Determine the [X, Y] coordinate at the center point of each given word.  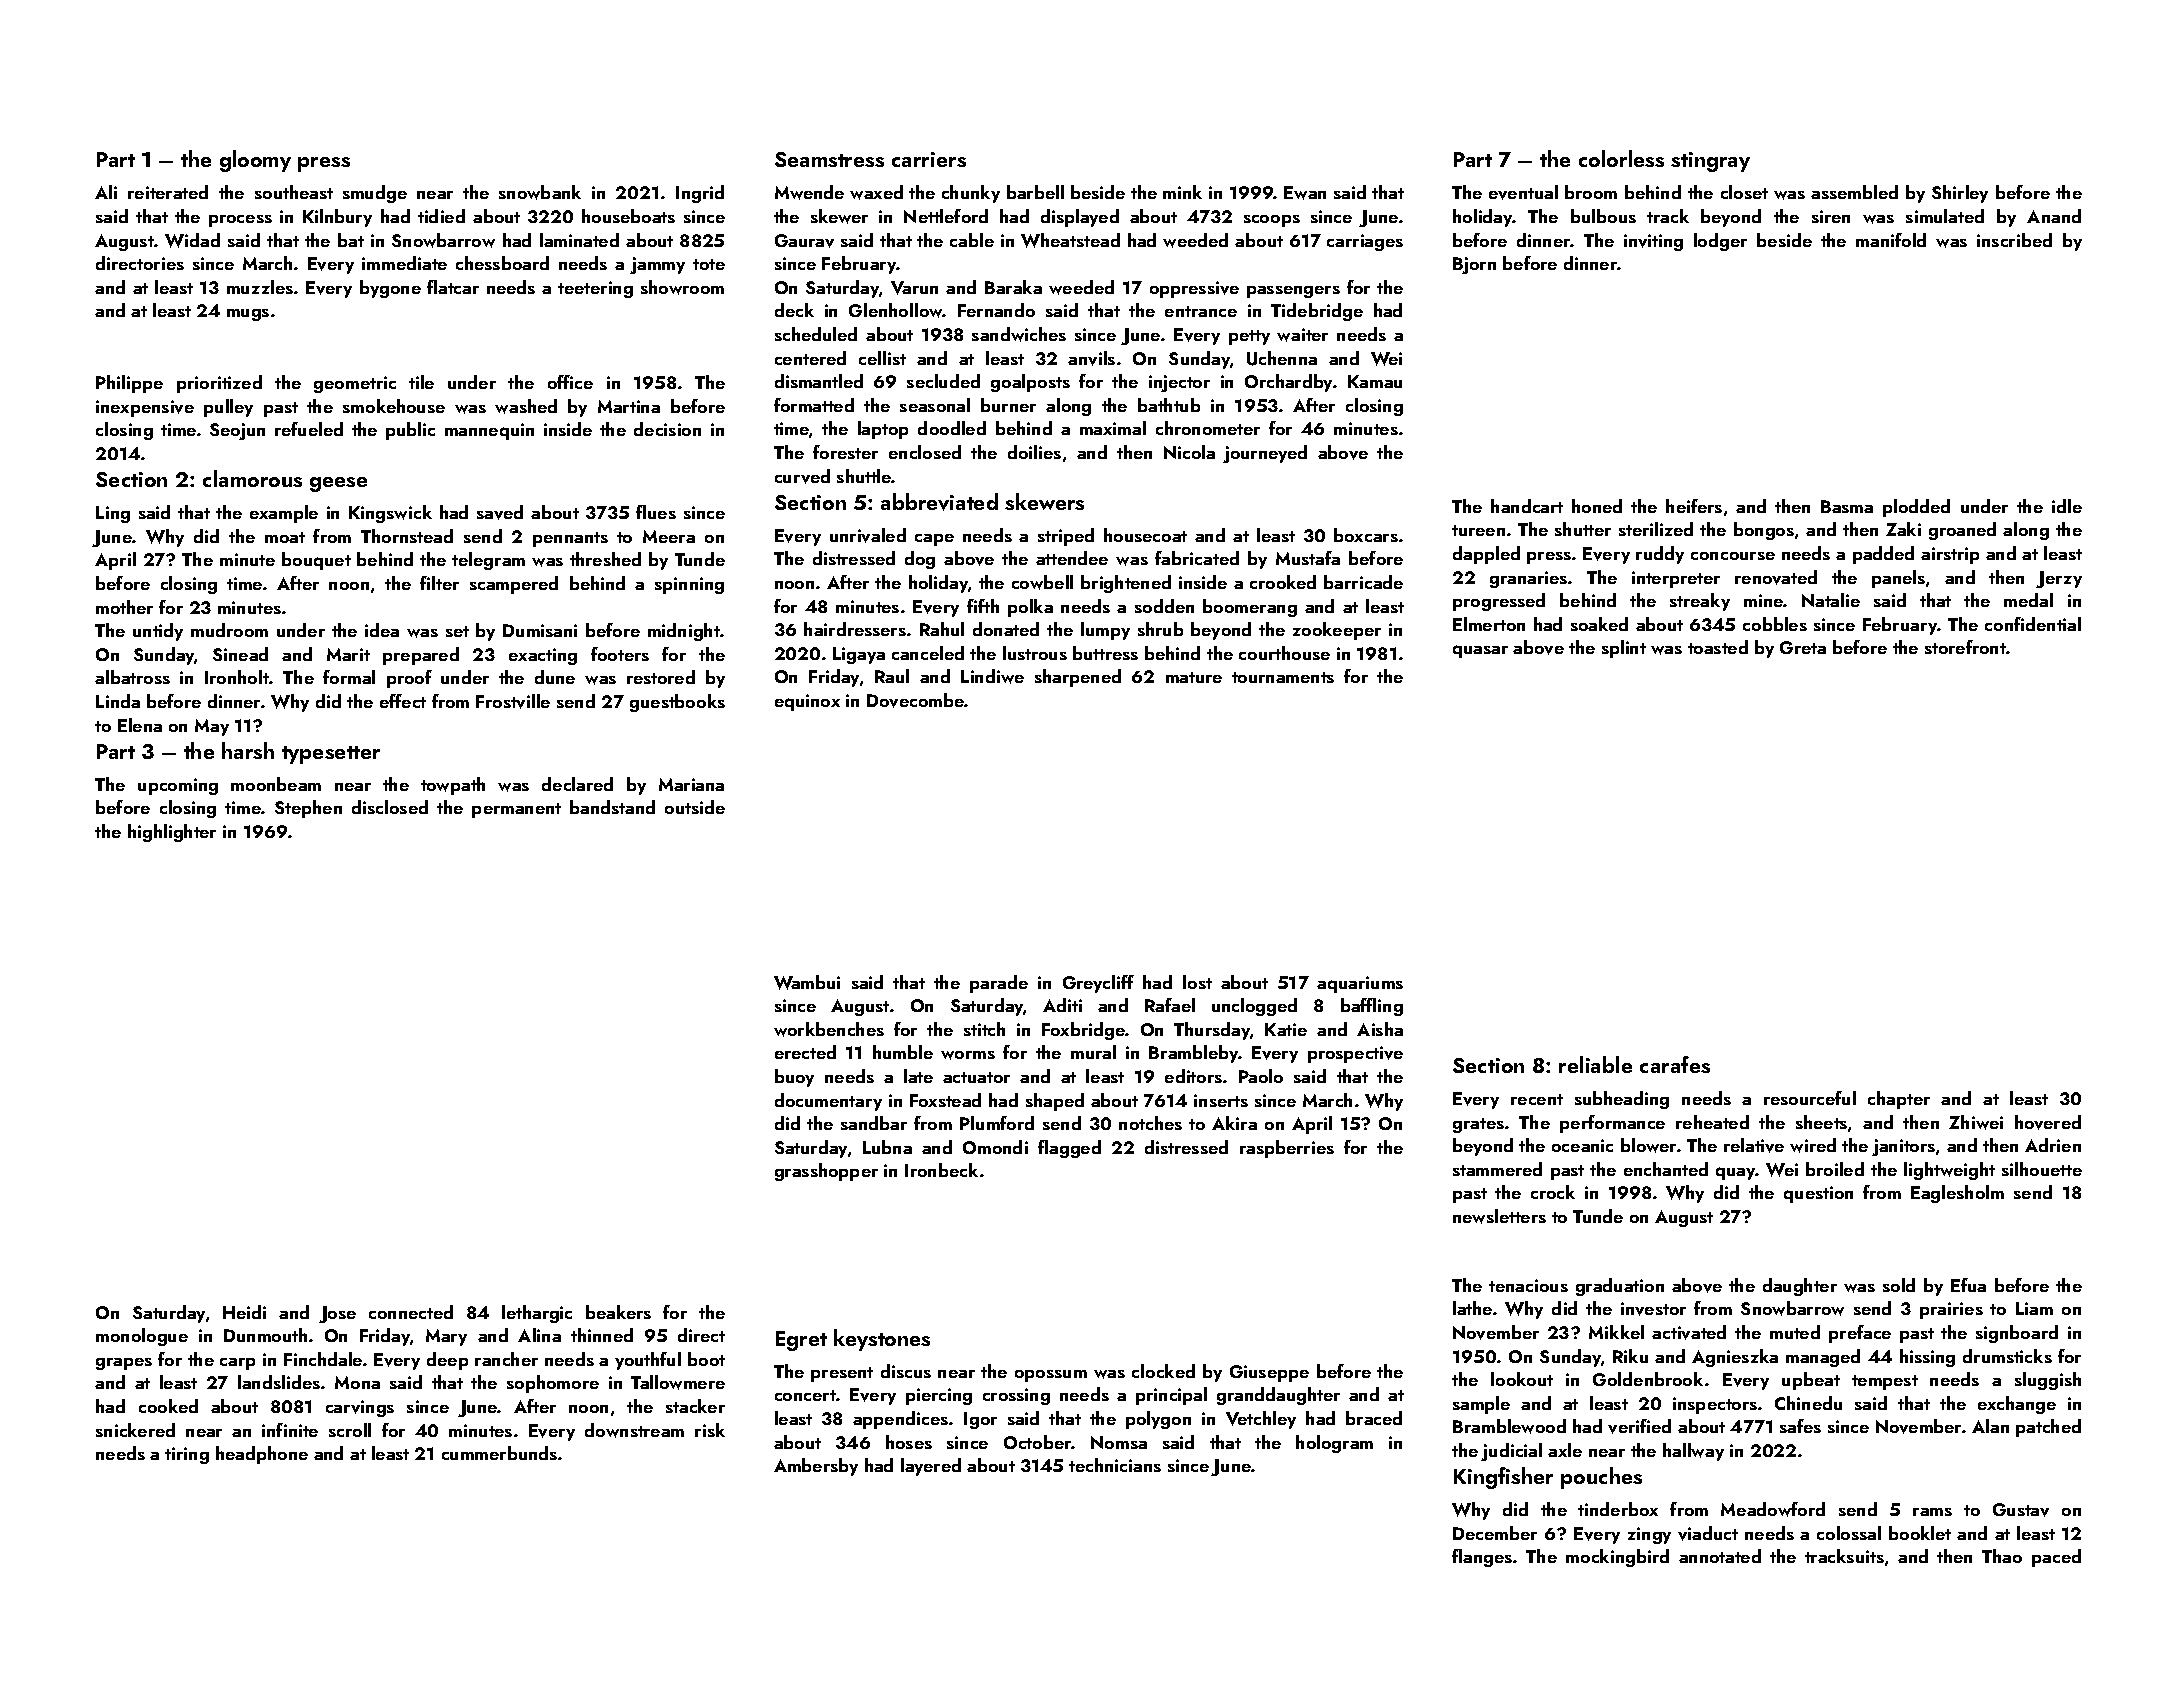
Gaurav [804, 241]
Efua [1968, 1285]
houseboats [628, 216]
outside [695, 807]
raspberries [1287, 1149]
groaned [1962, 531]
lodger [1720, 242]
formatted [814, 405]
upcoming [178, 786]
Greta [1803, 647]
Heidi [244, 1312]
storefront [1965, 647]
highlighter [172, 833]
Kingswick [390, 514]
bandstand [612, 807]
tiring [187, 1455]
